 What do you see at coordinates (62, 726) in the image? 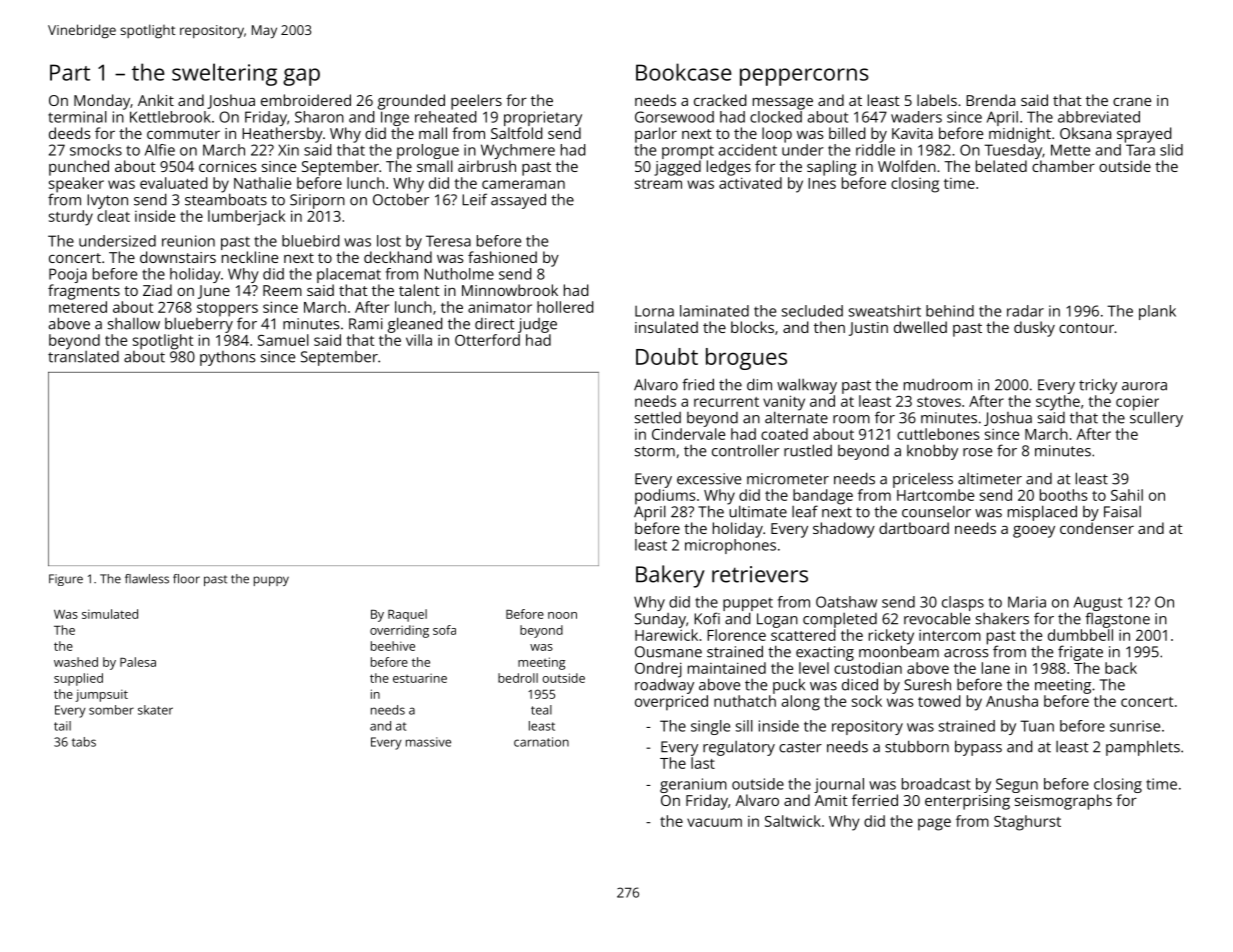
I see `tail` at bounding box center [62, 726].
